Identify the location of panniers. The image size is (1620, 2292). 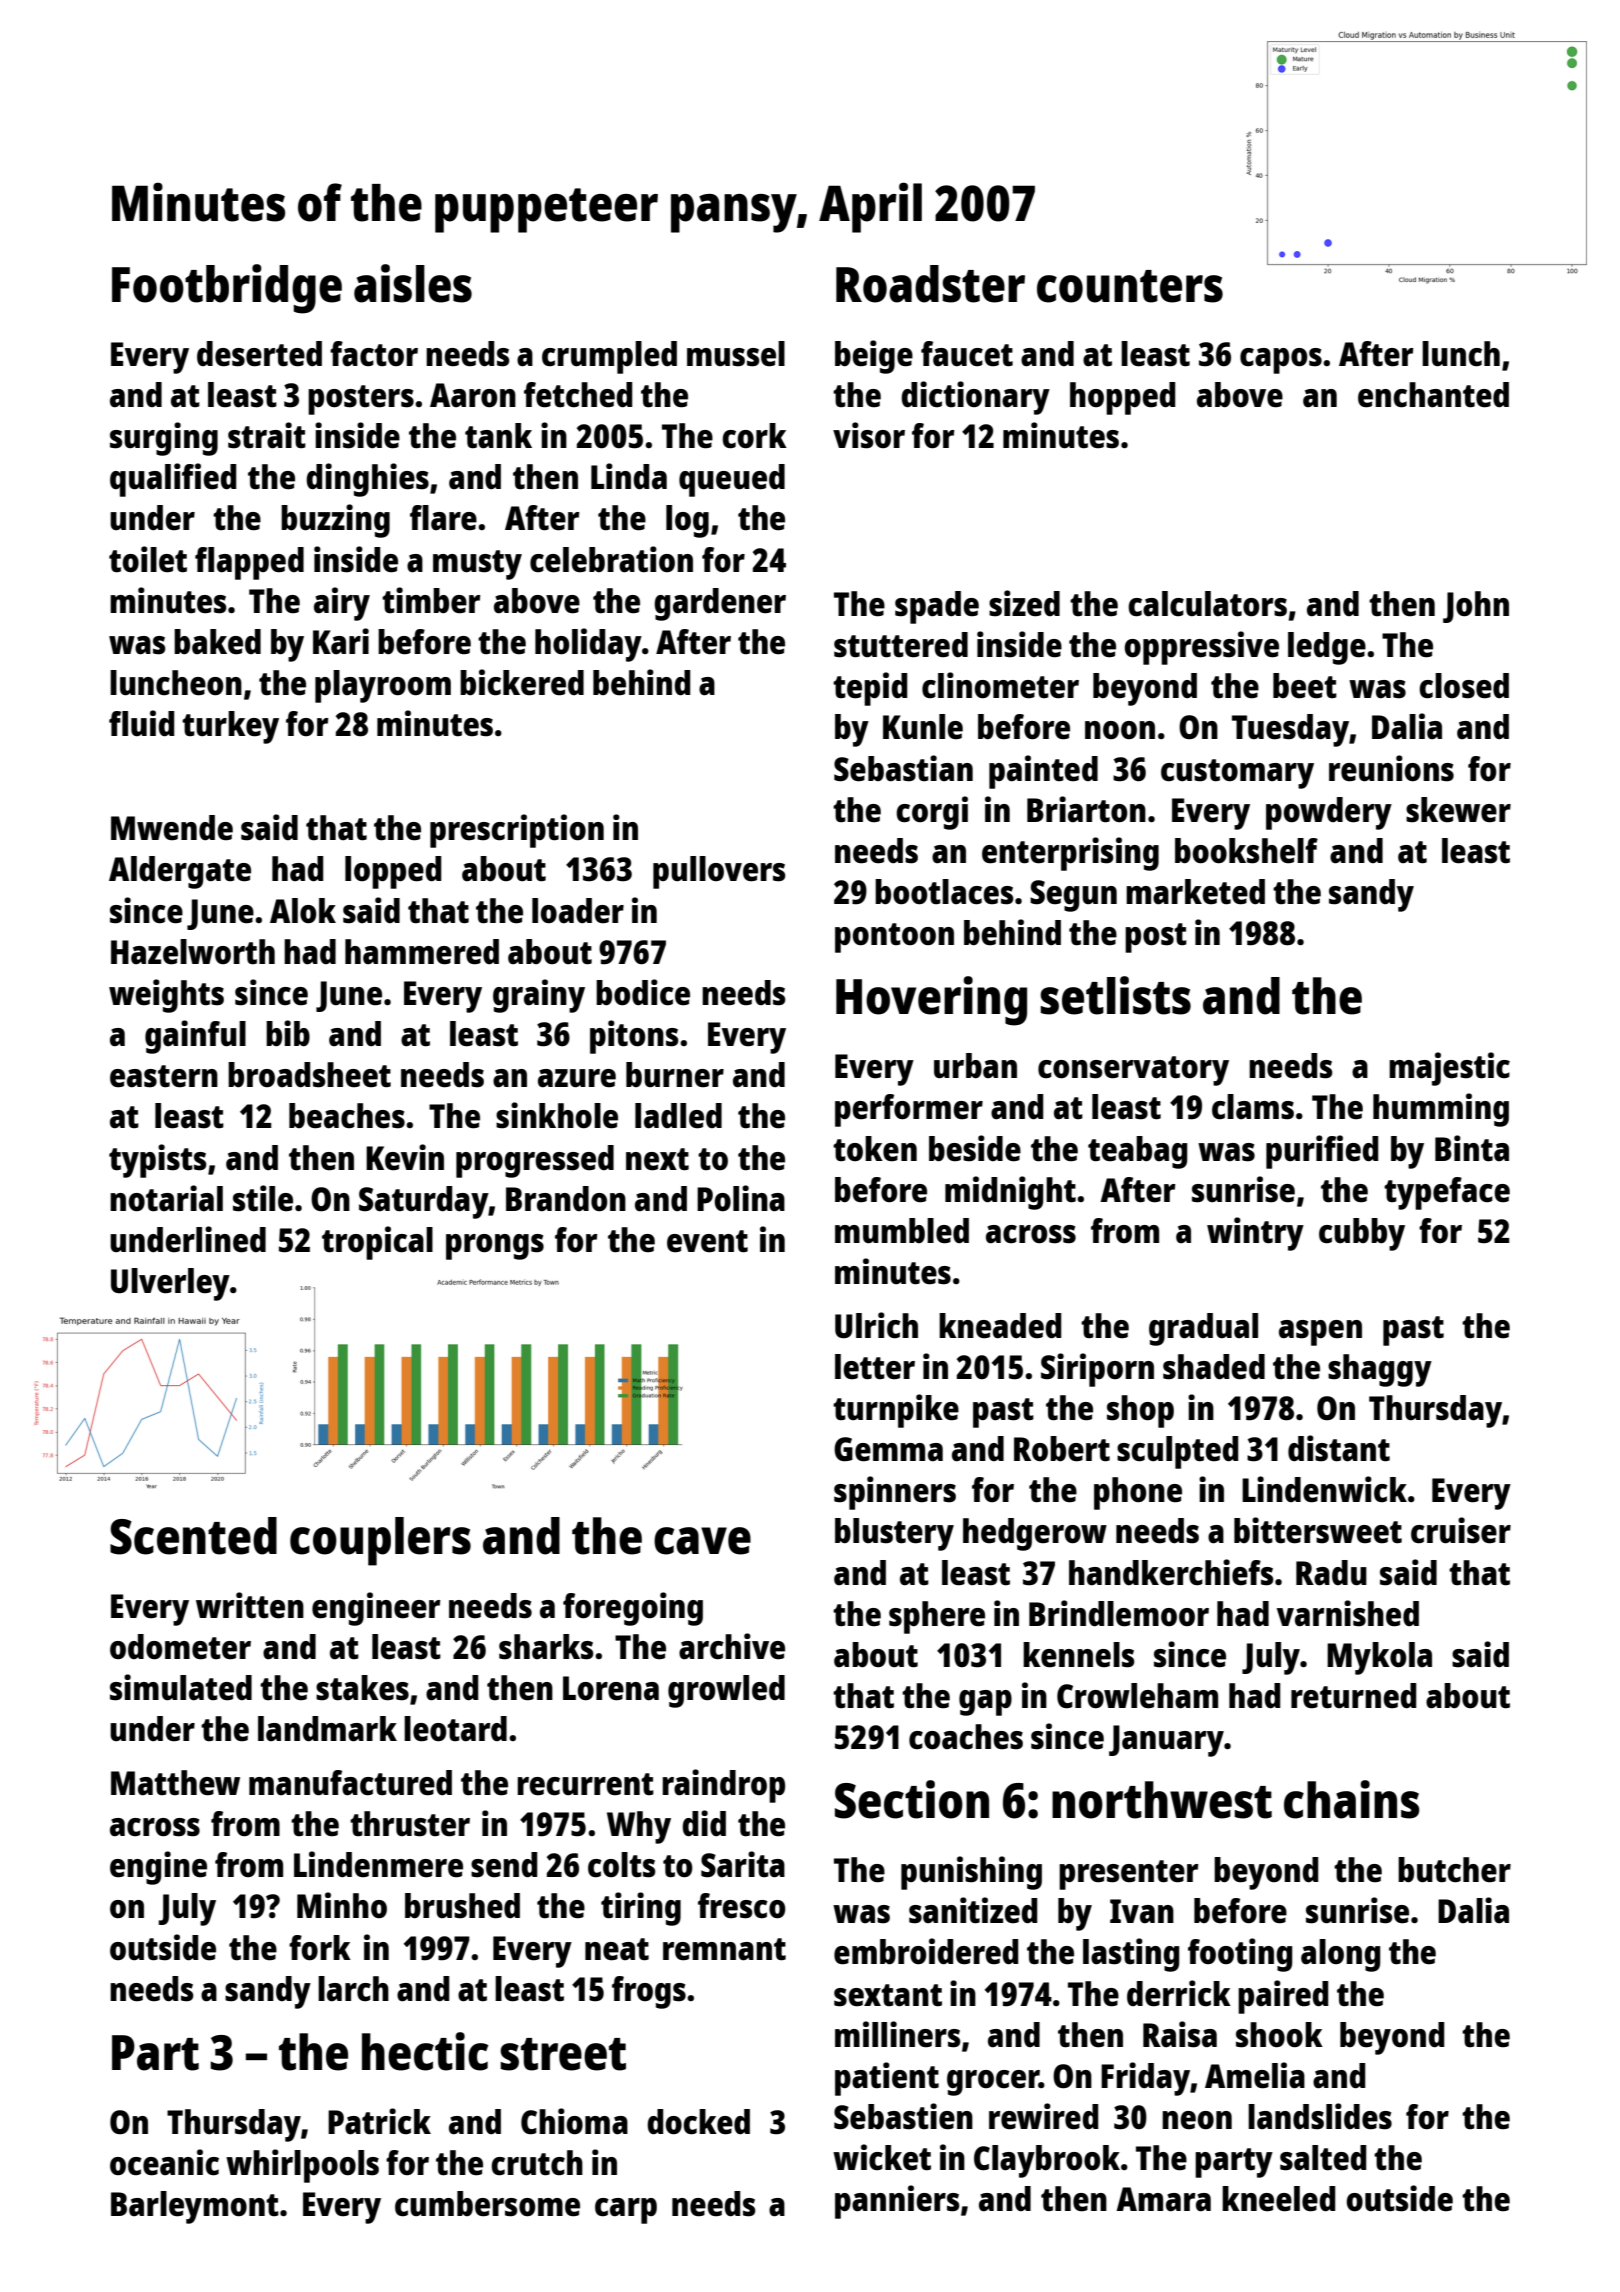
(897, 2202).
